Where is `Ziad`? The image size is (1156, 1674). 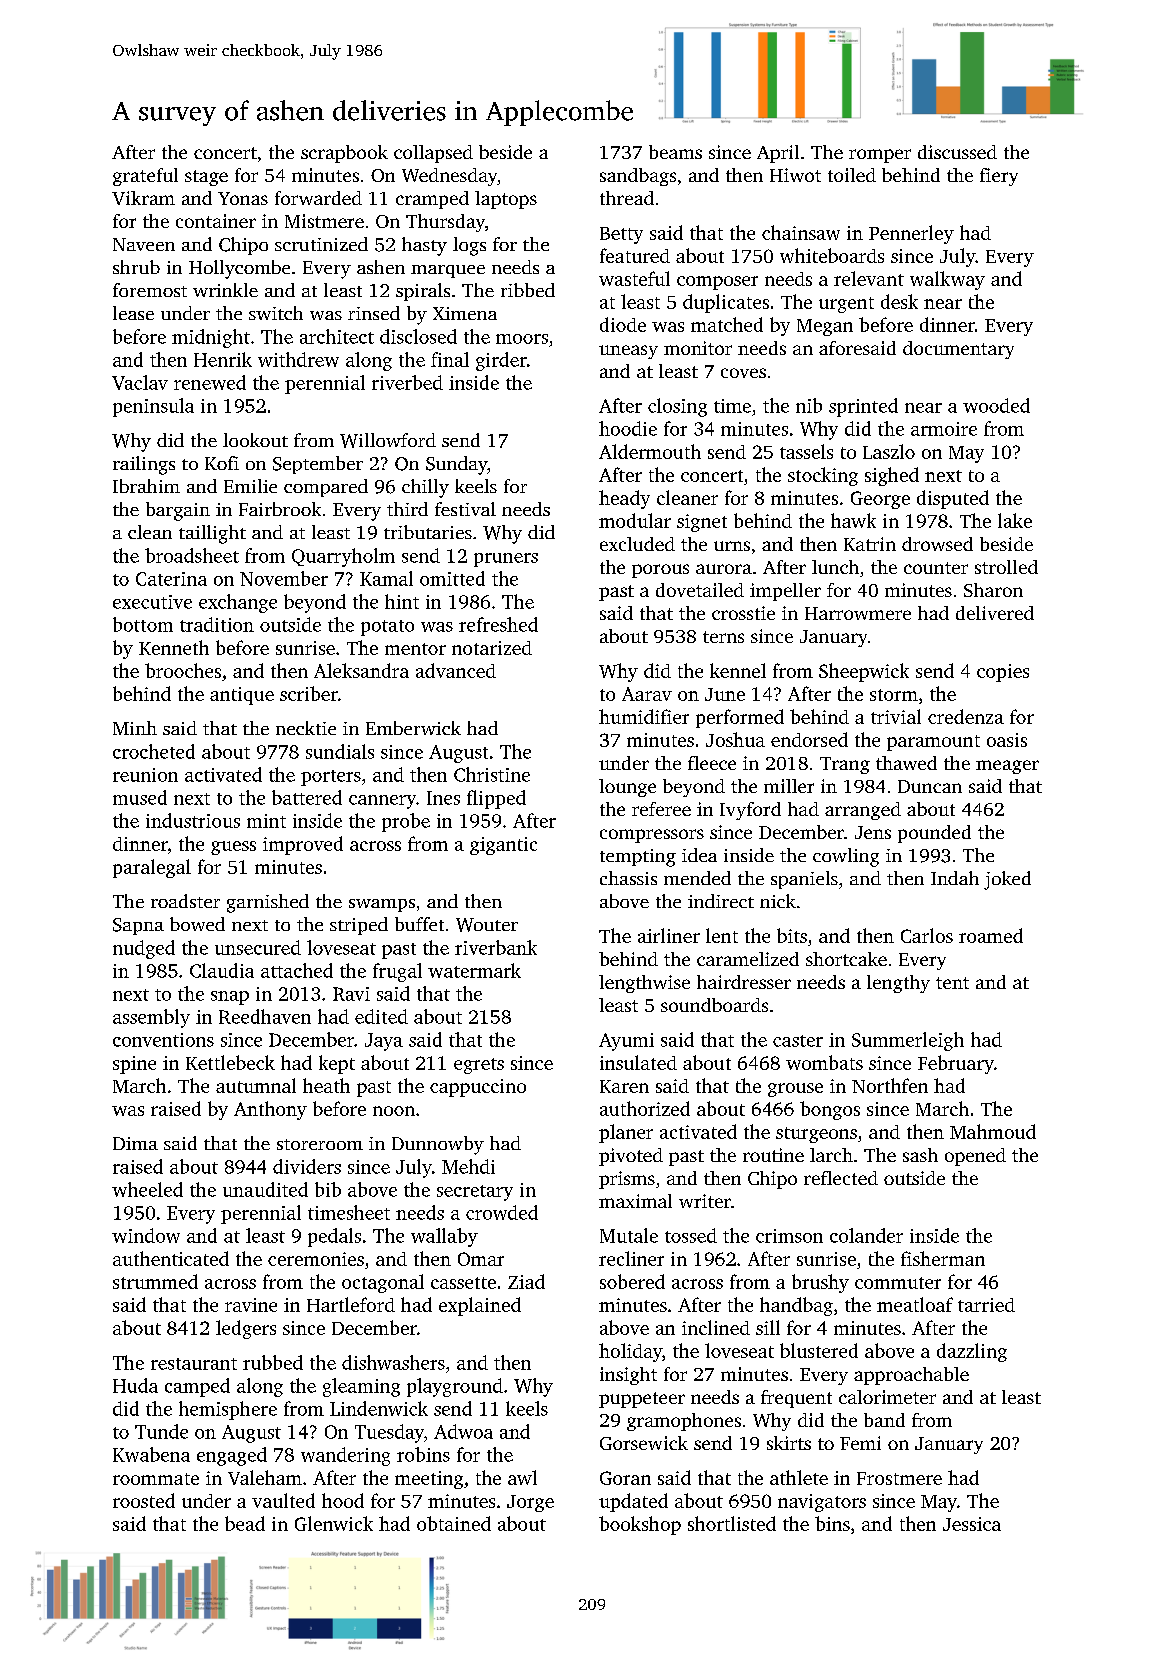 Ziad is located at coordinates (526, 1281).
